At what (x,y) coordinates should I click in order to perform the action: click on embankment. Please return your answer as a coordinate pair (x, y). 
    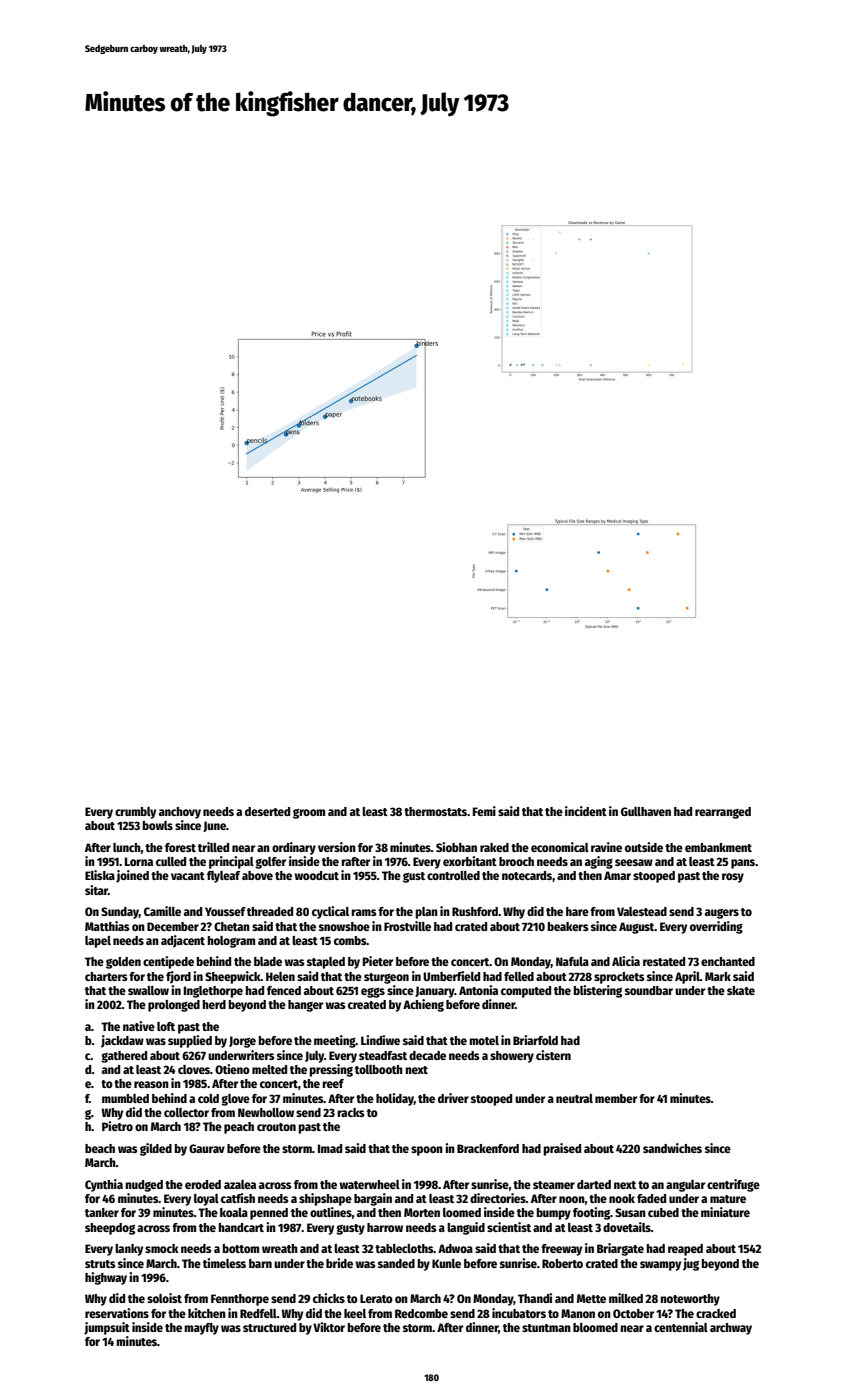
    Looking at the image, I should click on (718, 847).
